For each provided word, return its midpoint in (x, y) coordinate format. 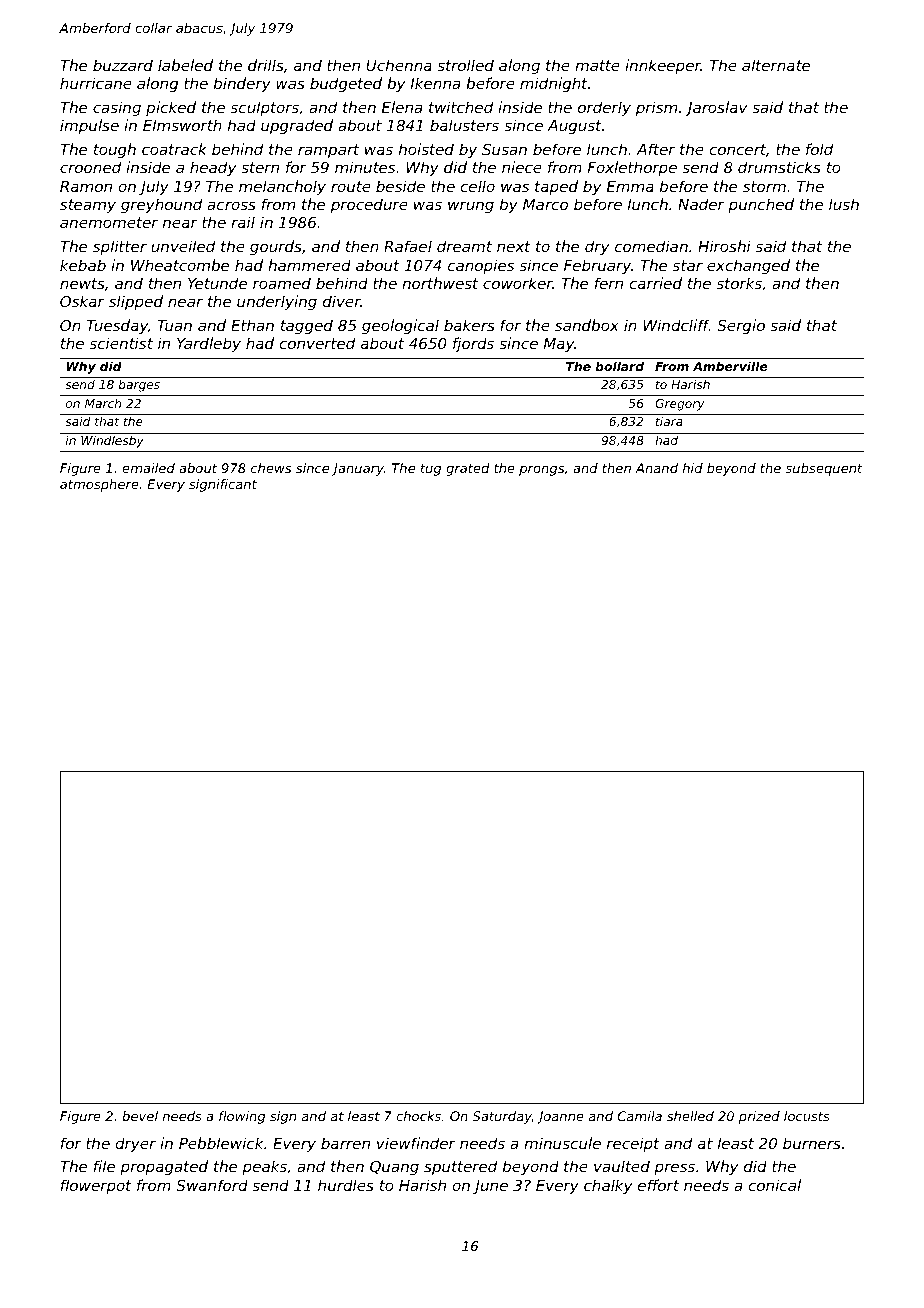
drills (266, 65)
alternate (776, 65)
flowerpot (96, 1186)
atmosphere (99, 485)
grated (468, 469)
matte (597, 65)
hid (693, 468)
